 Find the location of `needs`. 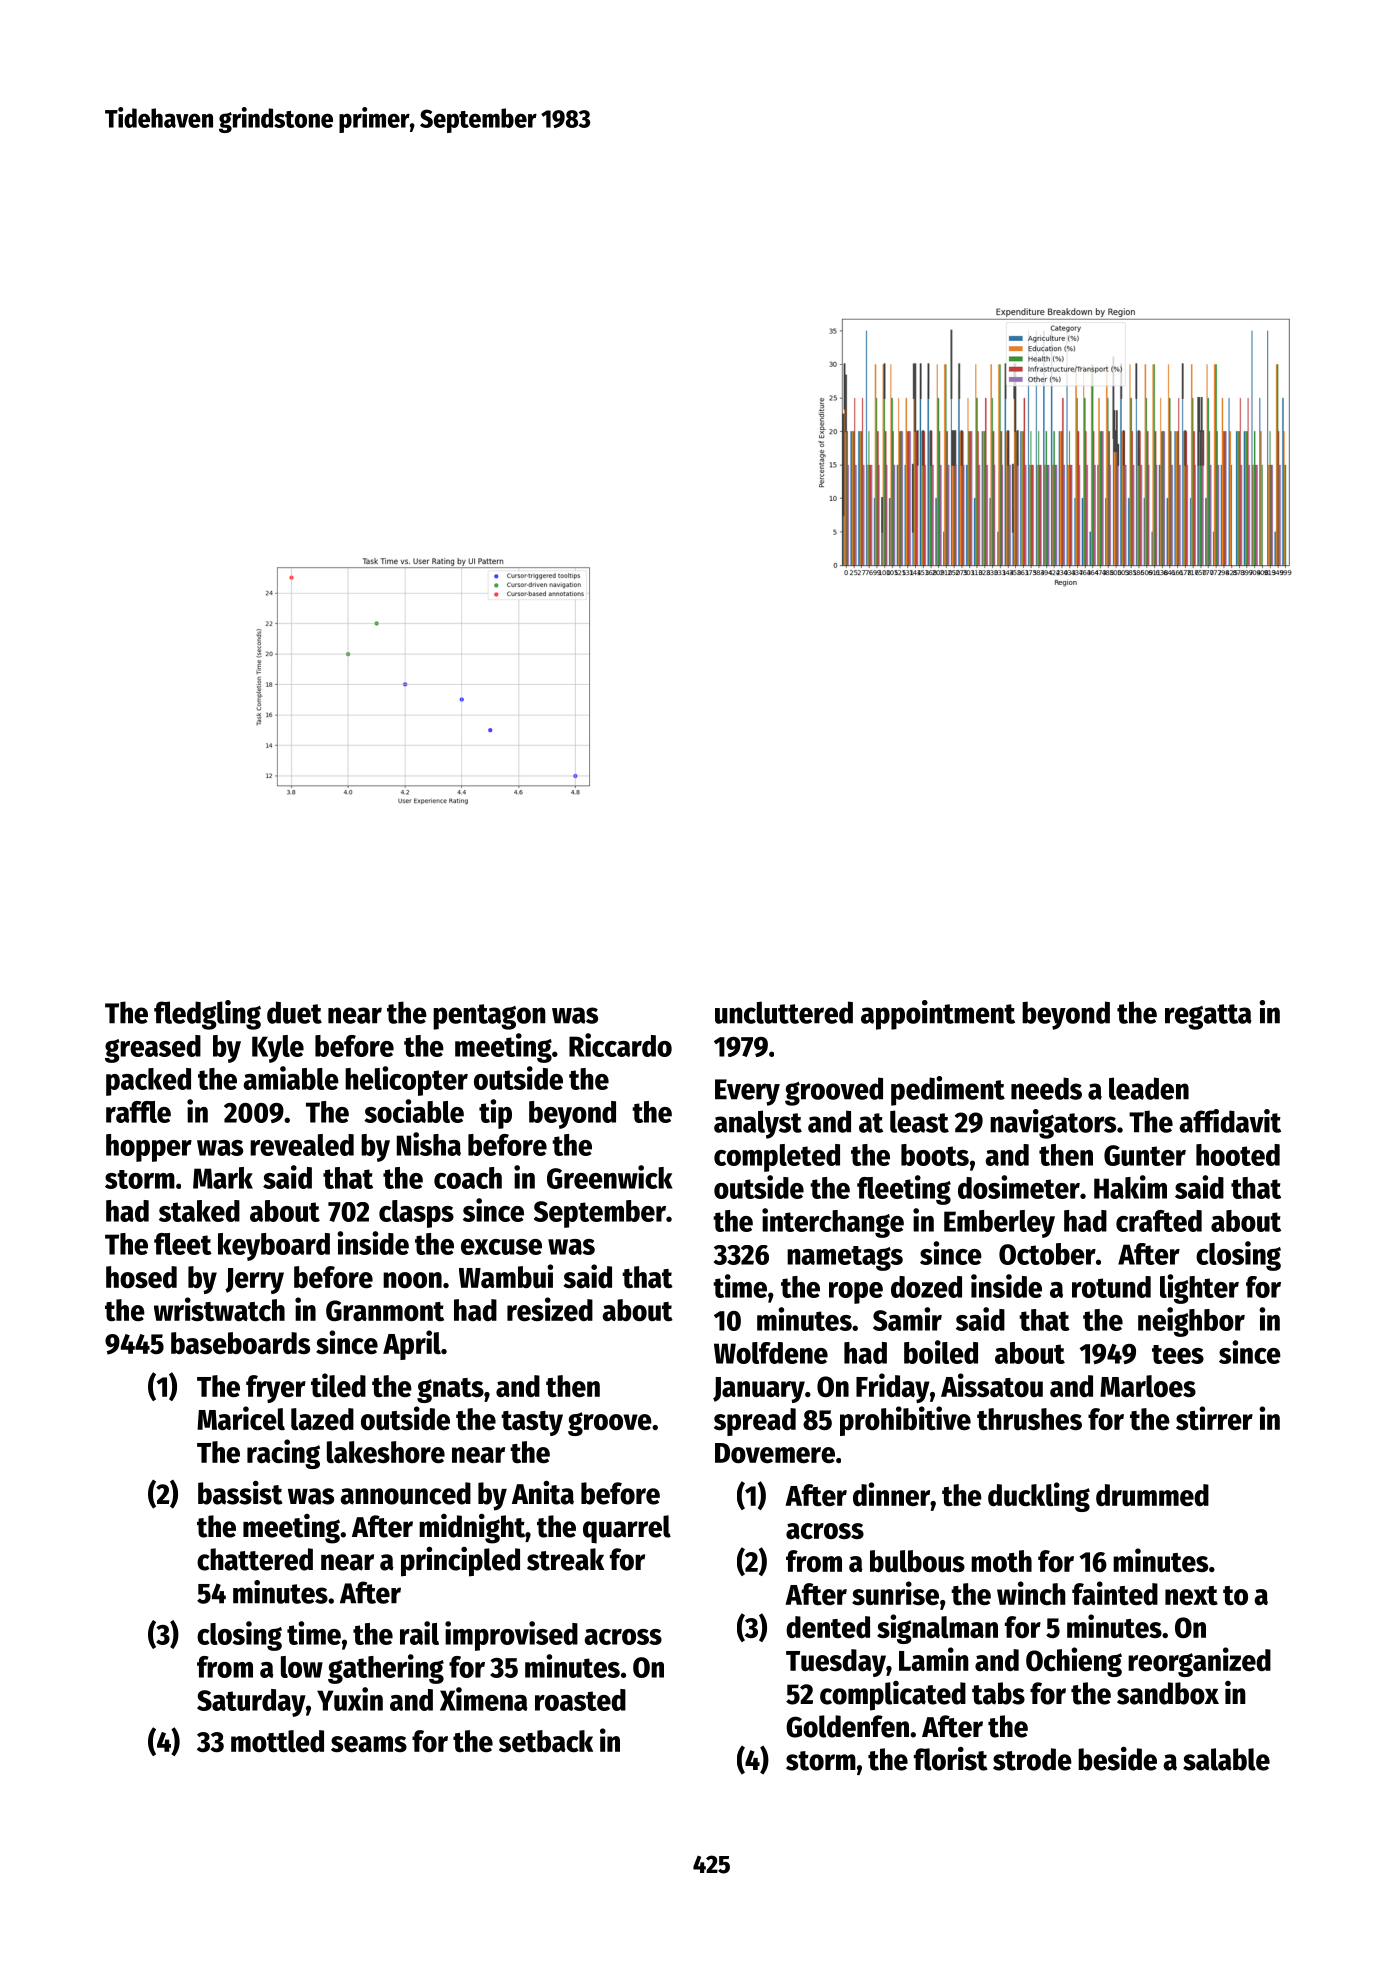

needs is located at coordinates (1046, 1088).
